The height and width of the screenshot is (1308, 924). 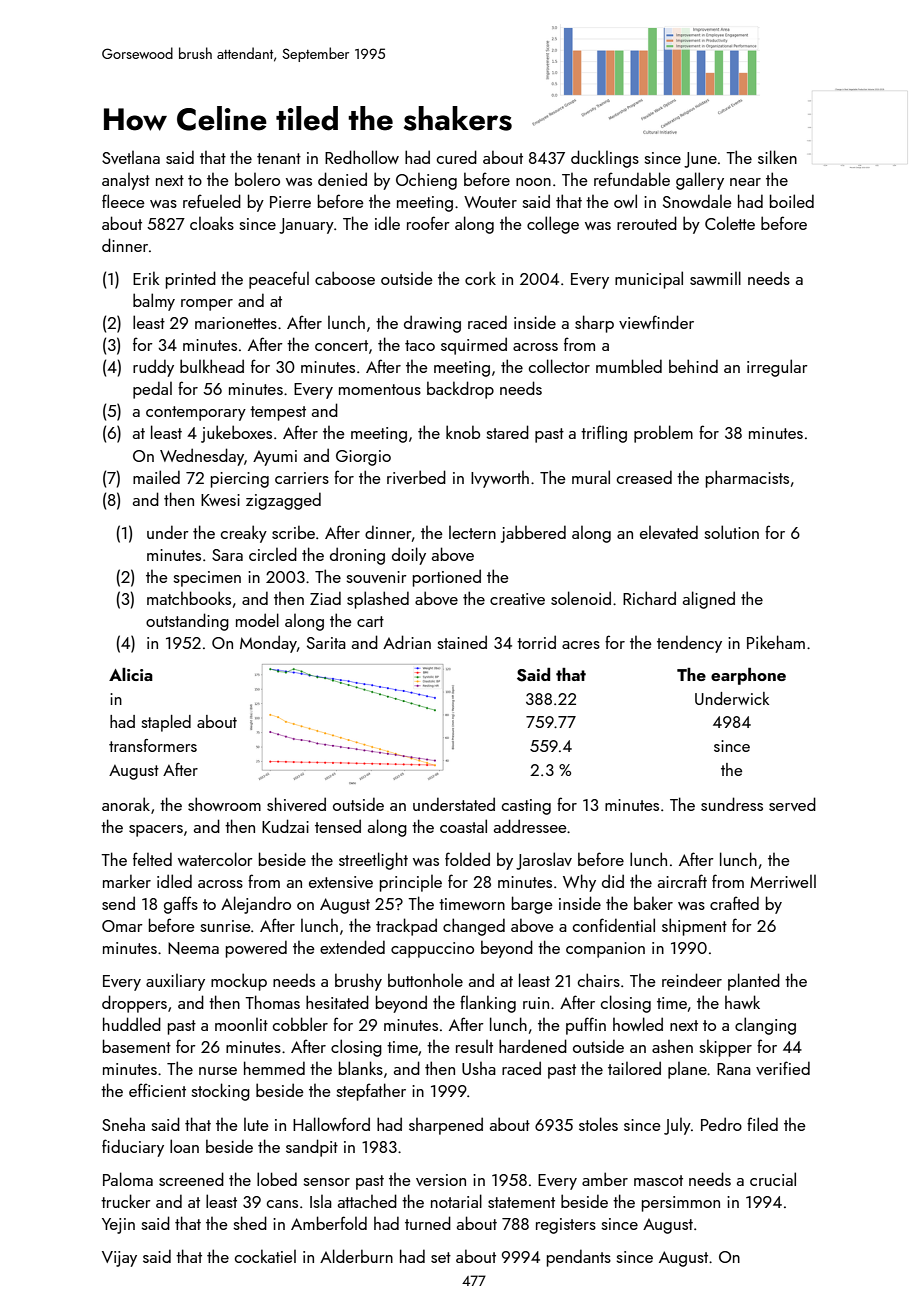 I want to click on trifling, so click(x=604, y=434).
